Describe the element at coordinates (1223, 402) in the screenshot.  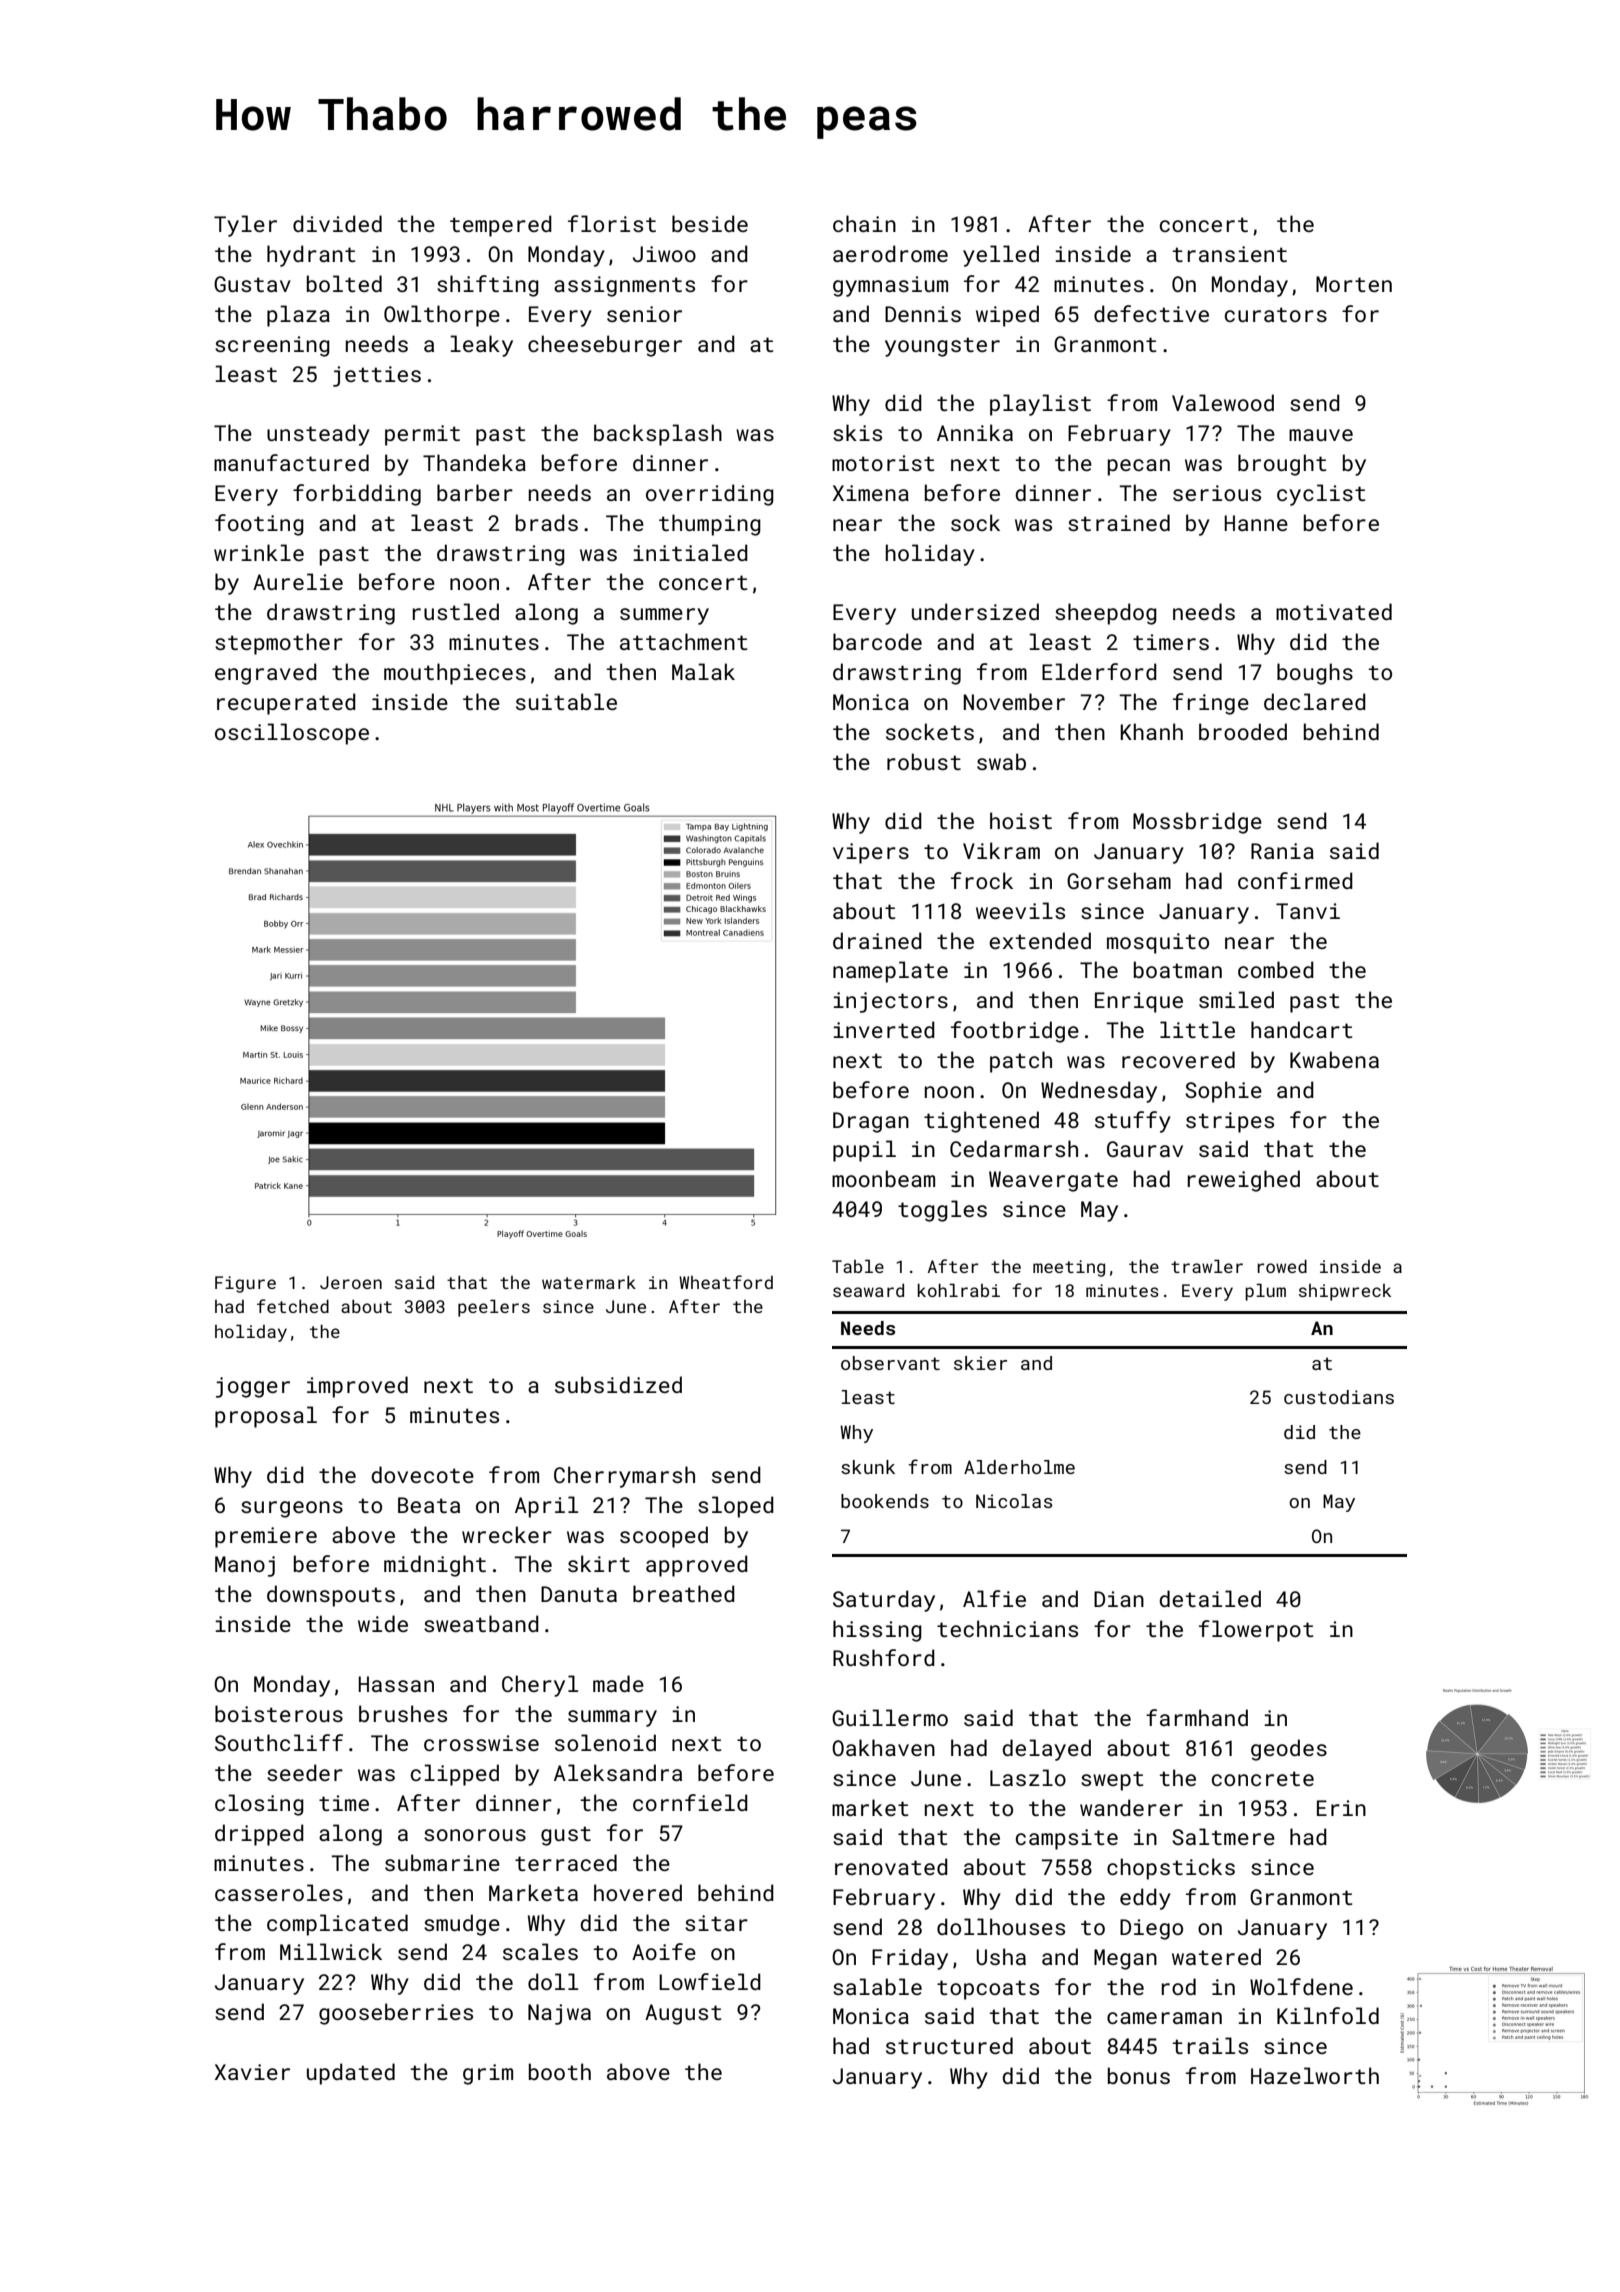
I see `Valewood` at that location.
